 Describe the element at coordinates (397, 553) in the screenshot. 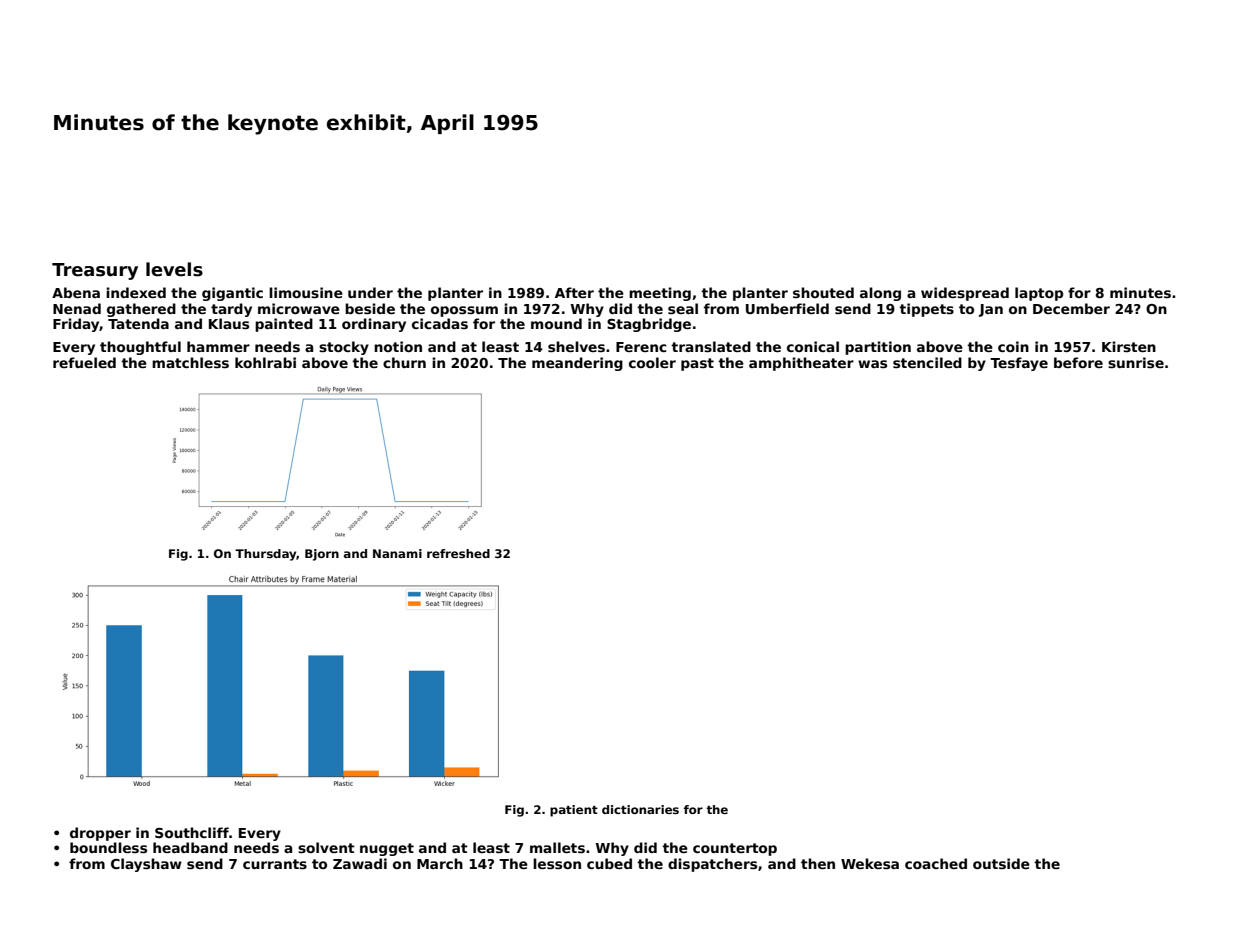

I see `Nanami` at that location.
